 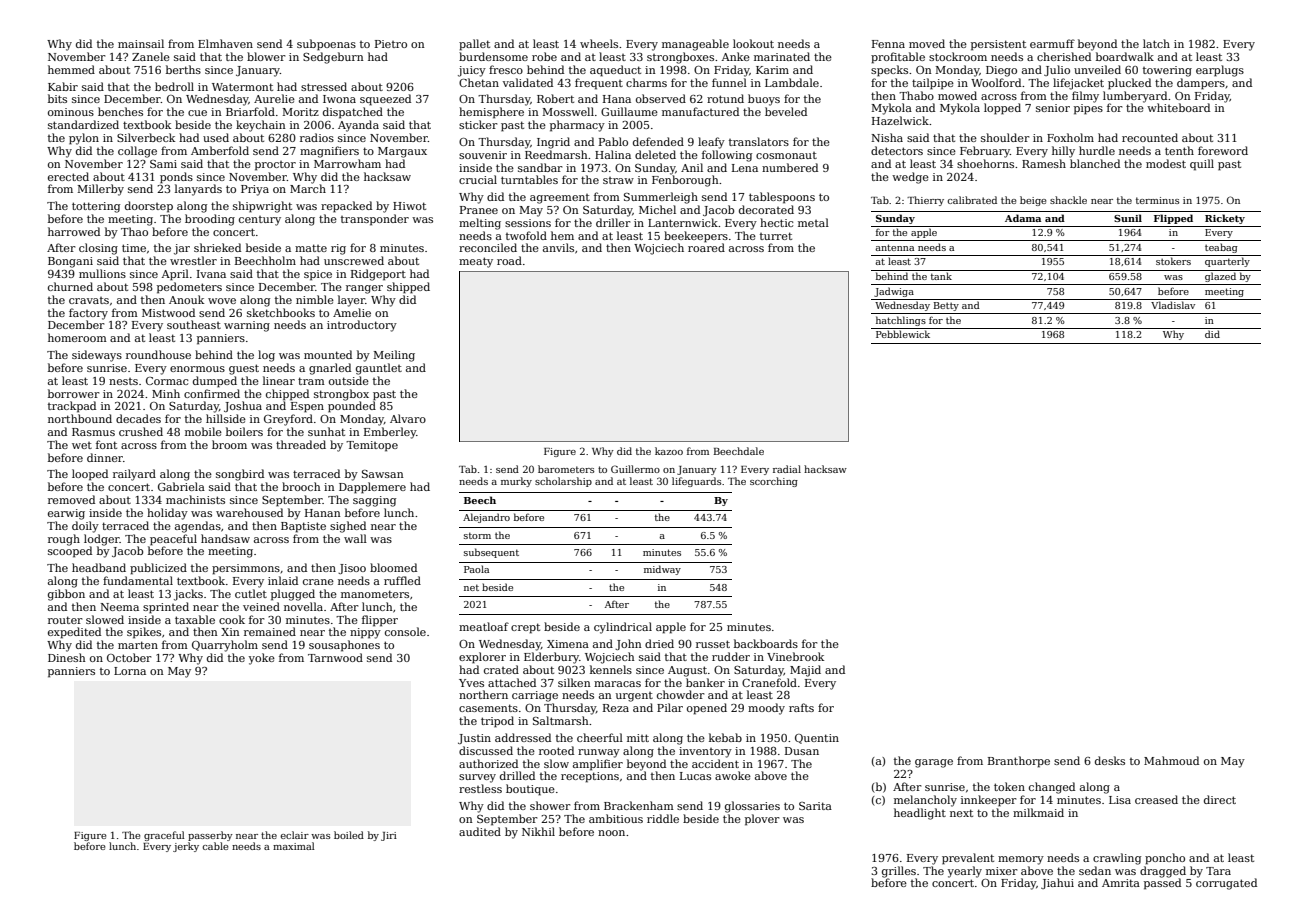 What do you see at coordinates (899, 872) in the image?
I see `grilles` at bounding box center [899, 872].
